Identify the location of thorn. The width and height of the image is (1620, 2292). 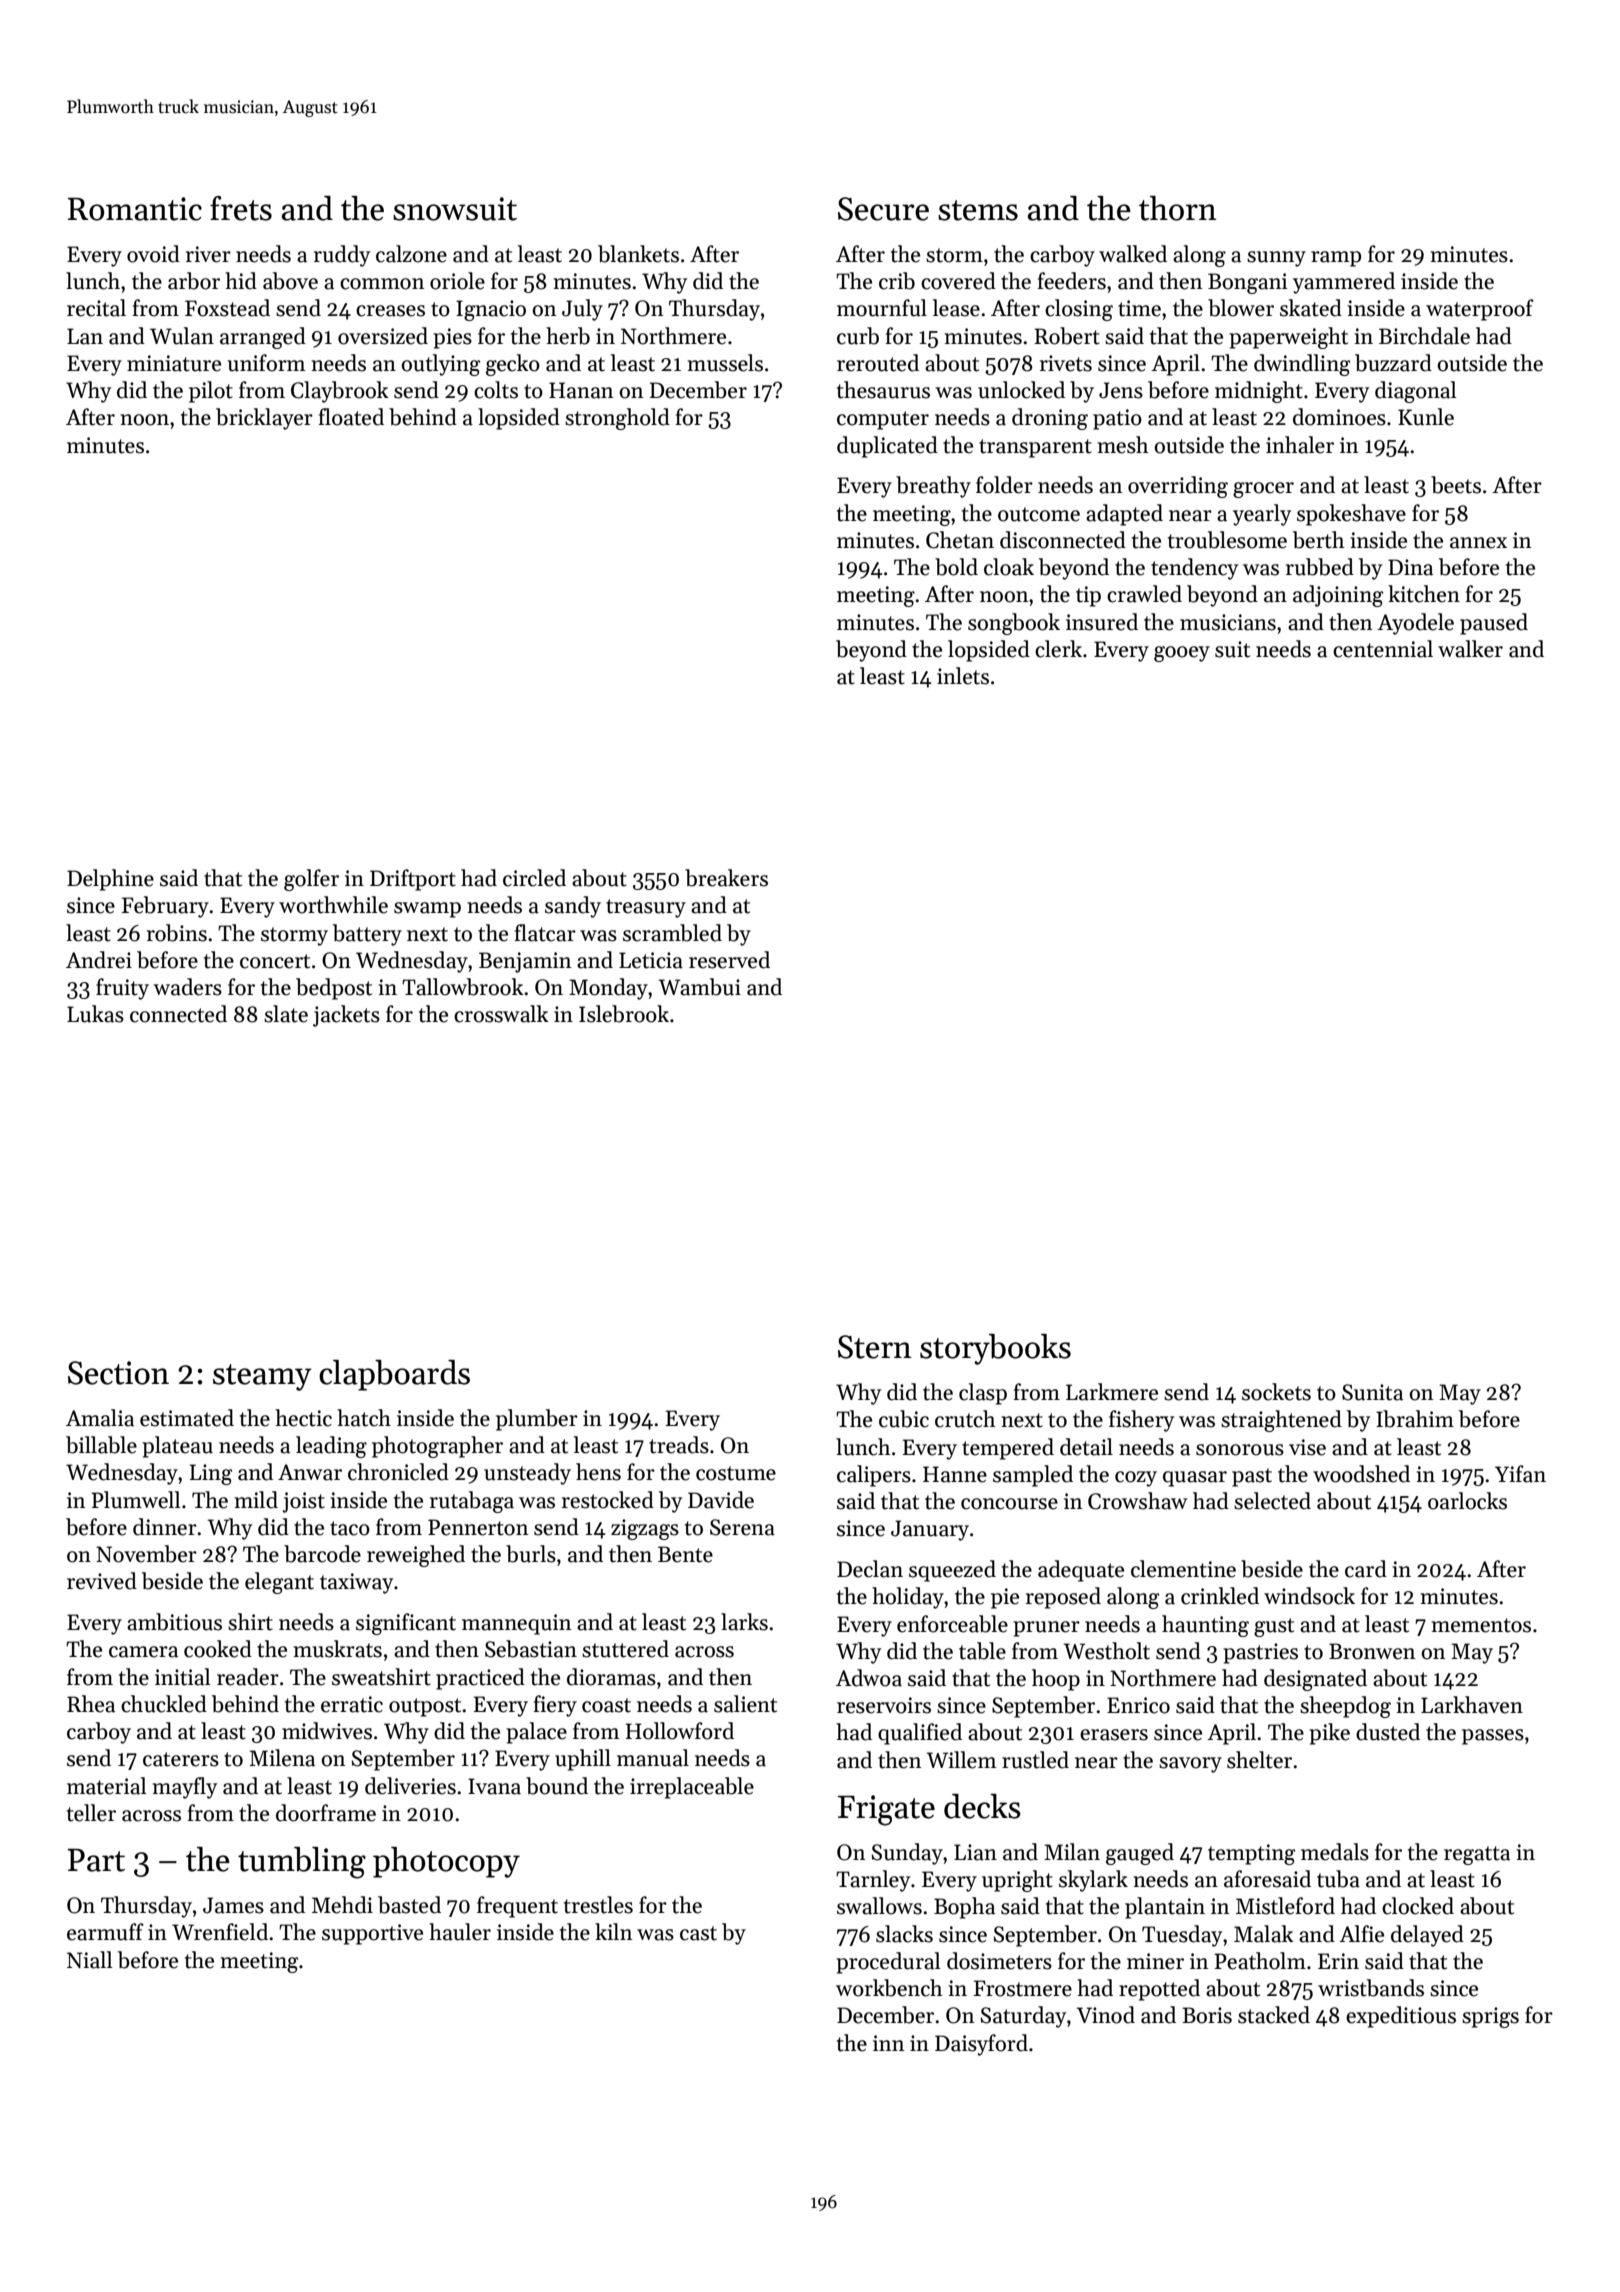
(1178, 208).
